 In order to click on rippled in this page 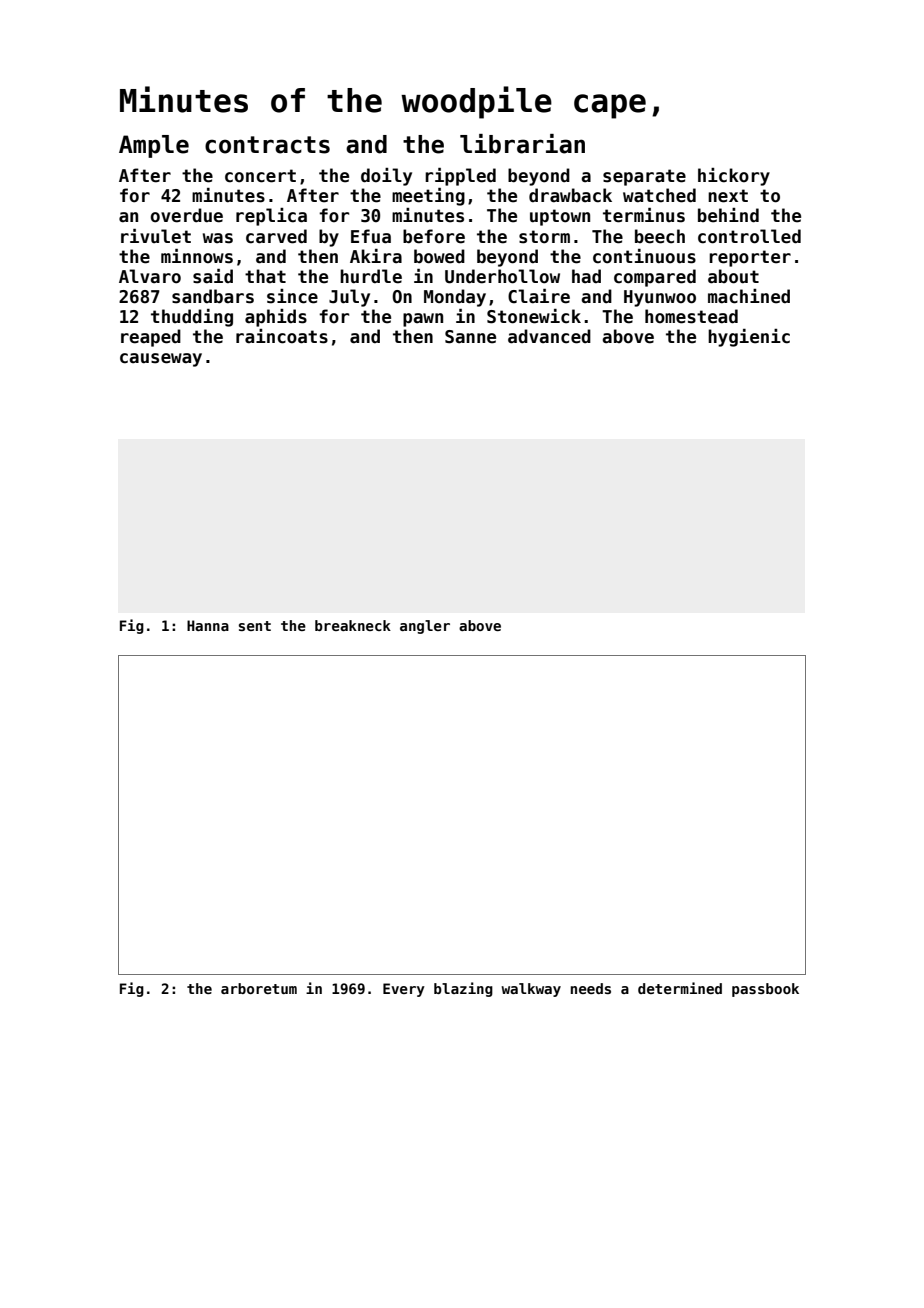, I will do `click(460, 177)`.
